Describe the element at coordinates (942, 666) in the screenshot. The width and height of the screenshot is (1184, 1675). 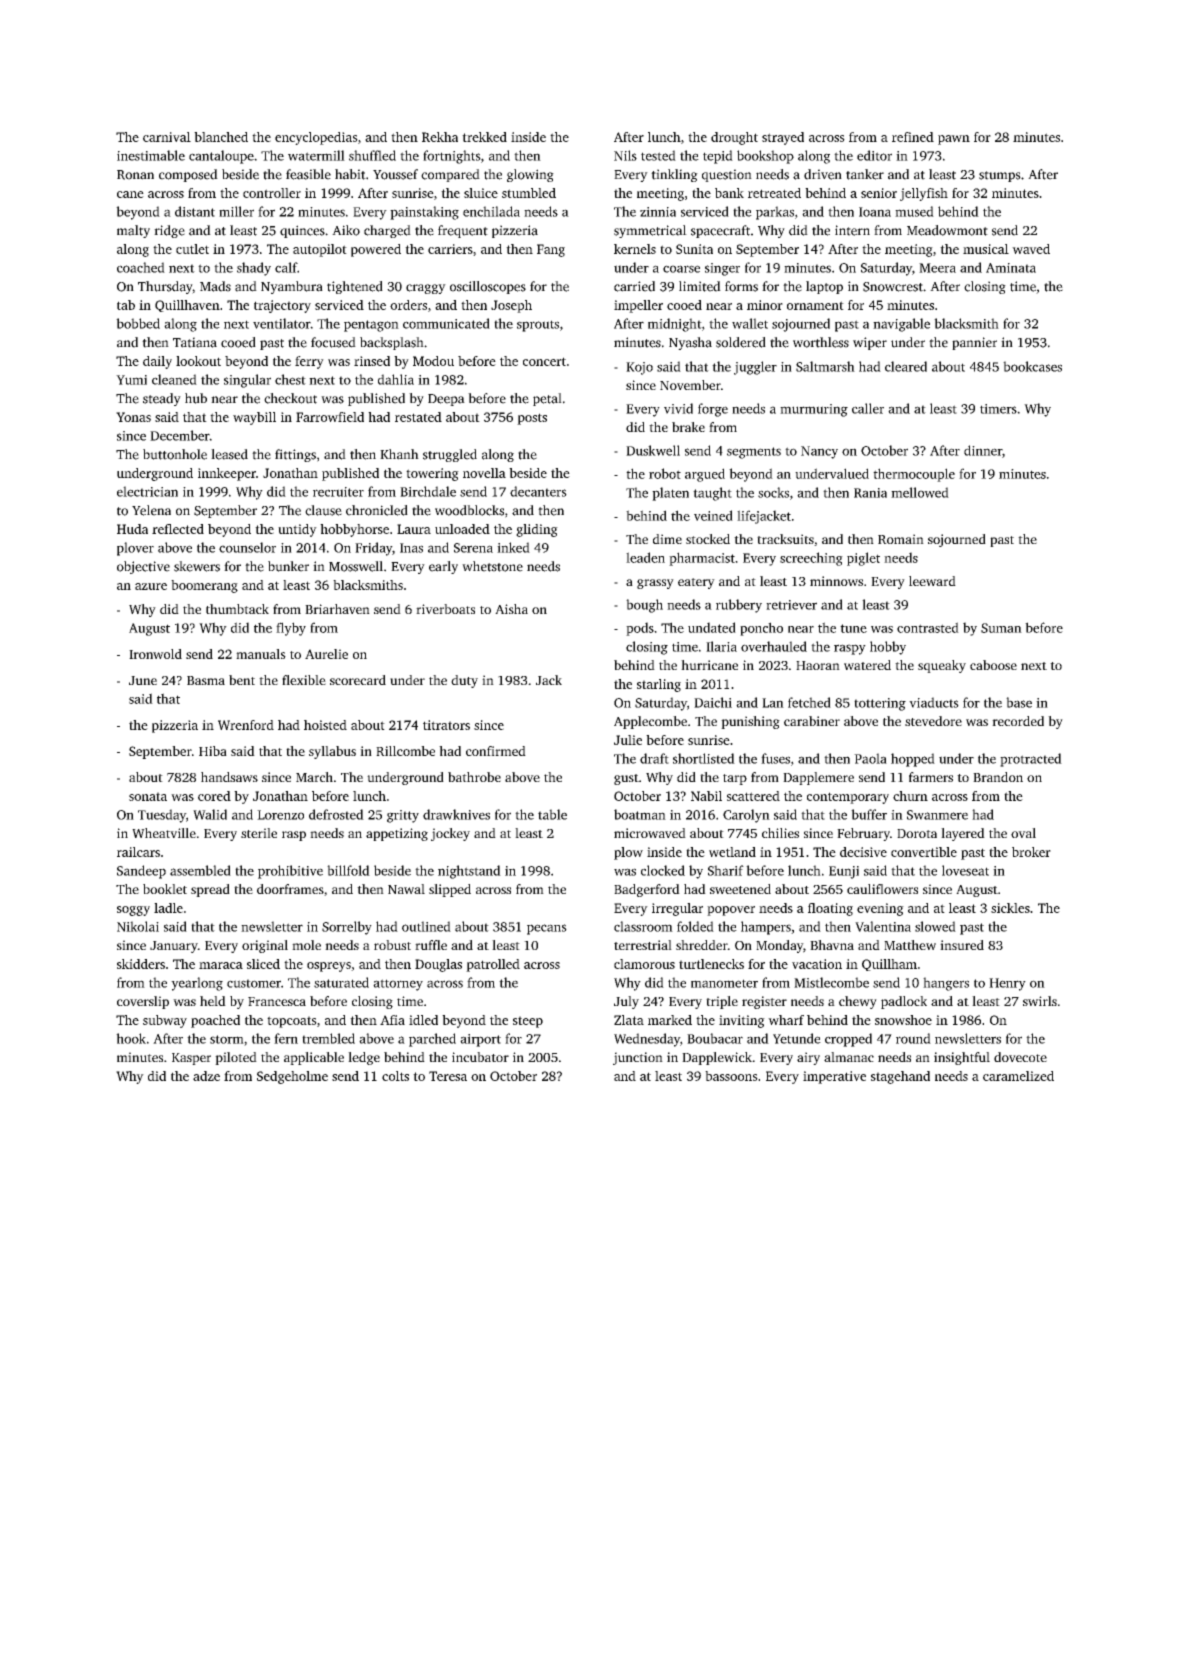
I see `squeaky` at that location.
